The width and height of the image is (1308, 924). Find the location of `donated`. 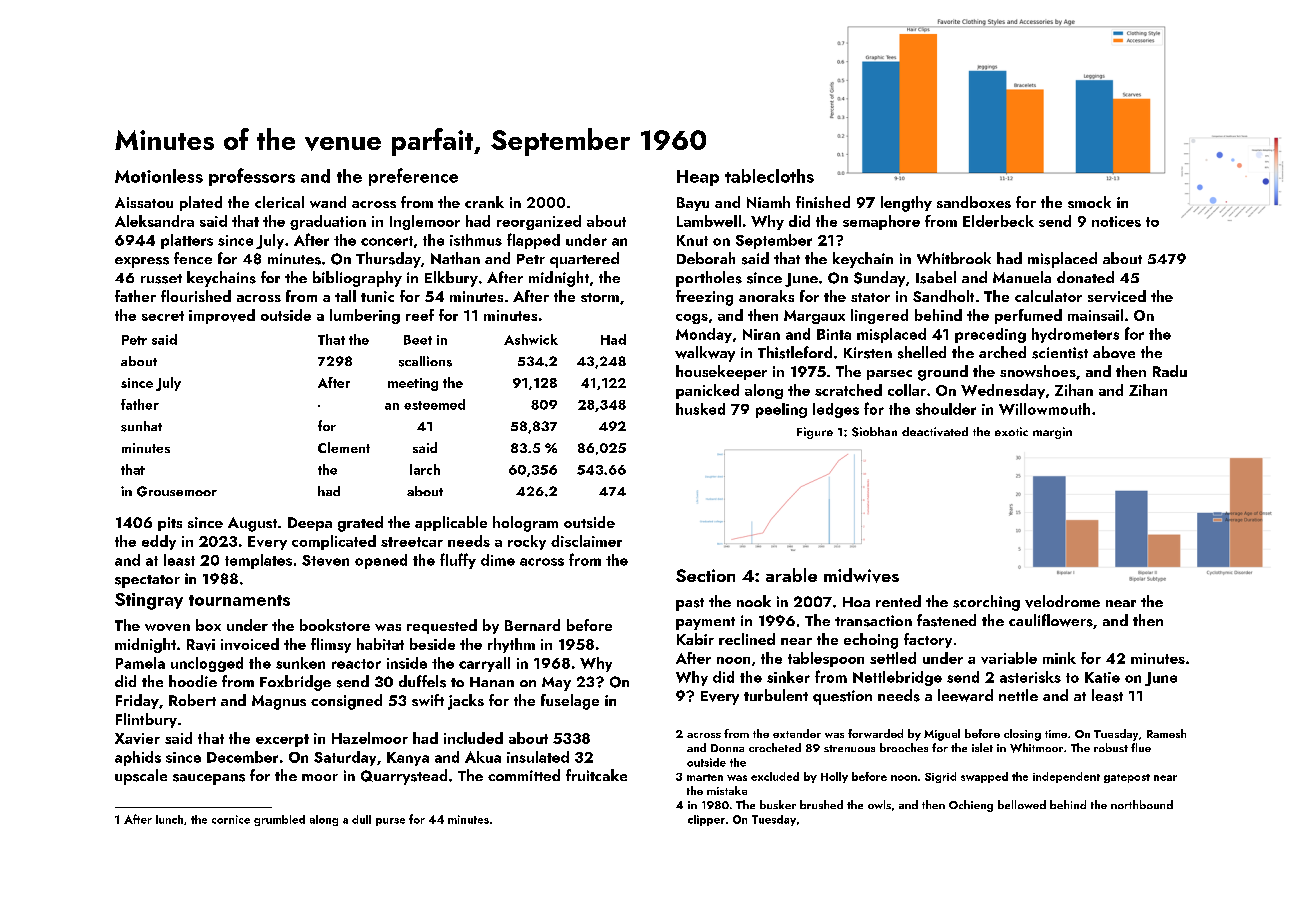

donated is located at coordinates (1085, 277).
